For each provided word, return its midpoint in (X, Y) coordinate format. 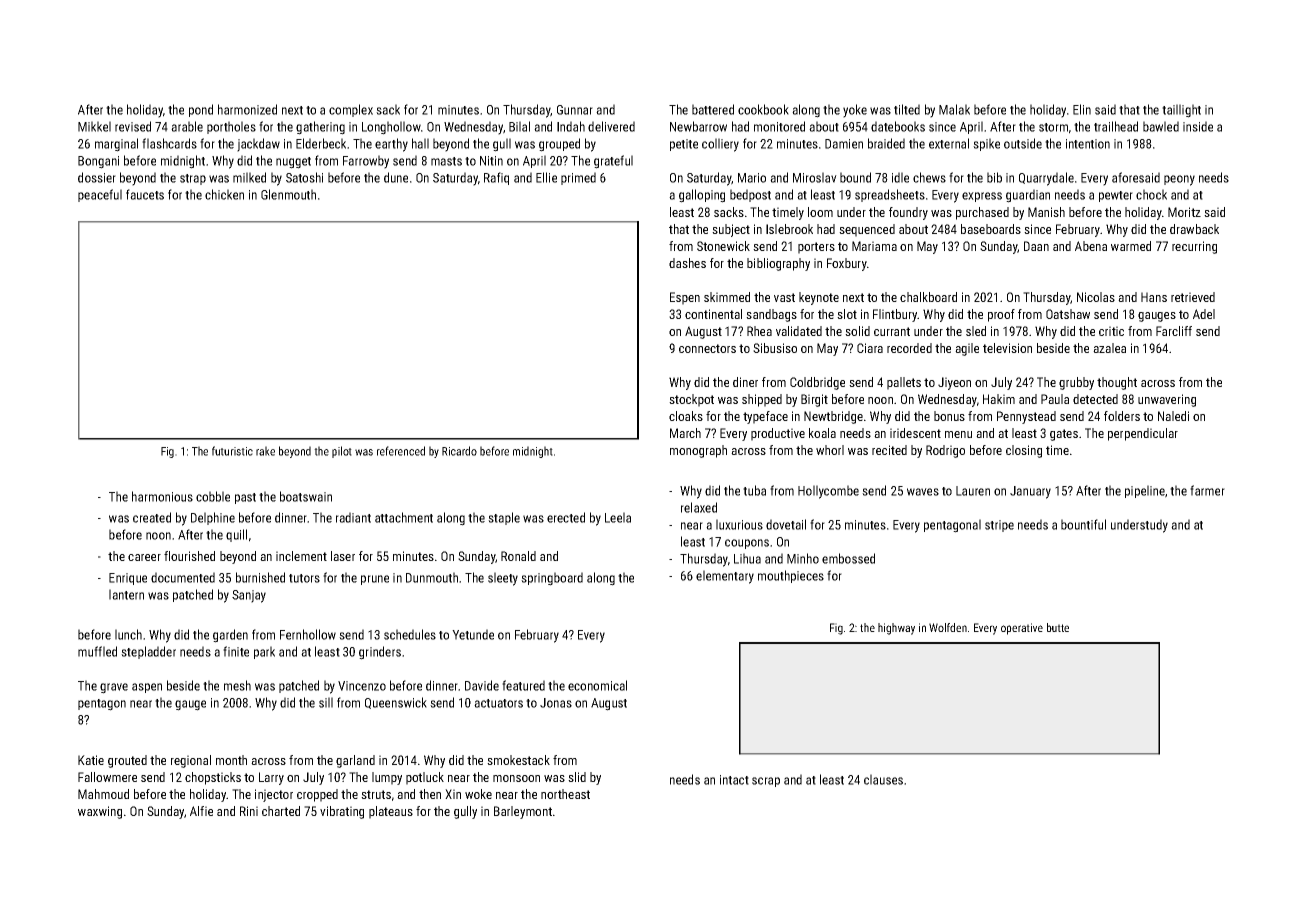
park (264, 652)
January (1030, 492)
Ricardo (459, 451)
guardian (1028, 196)
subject (731, 230)
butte (1058, 627)
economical (597, 685)
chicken (224, 194)
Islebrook (789, 229)
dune (396, 177)
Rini (249, 811)
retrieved (1193, 297)
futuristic (232, 451)
